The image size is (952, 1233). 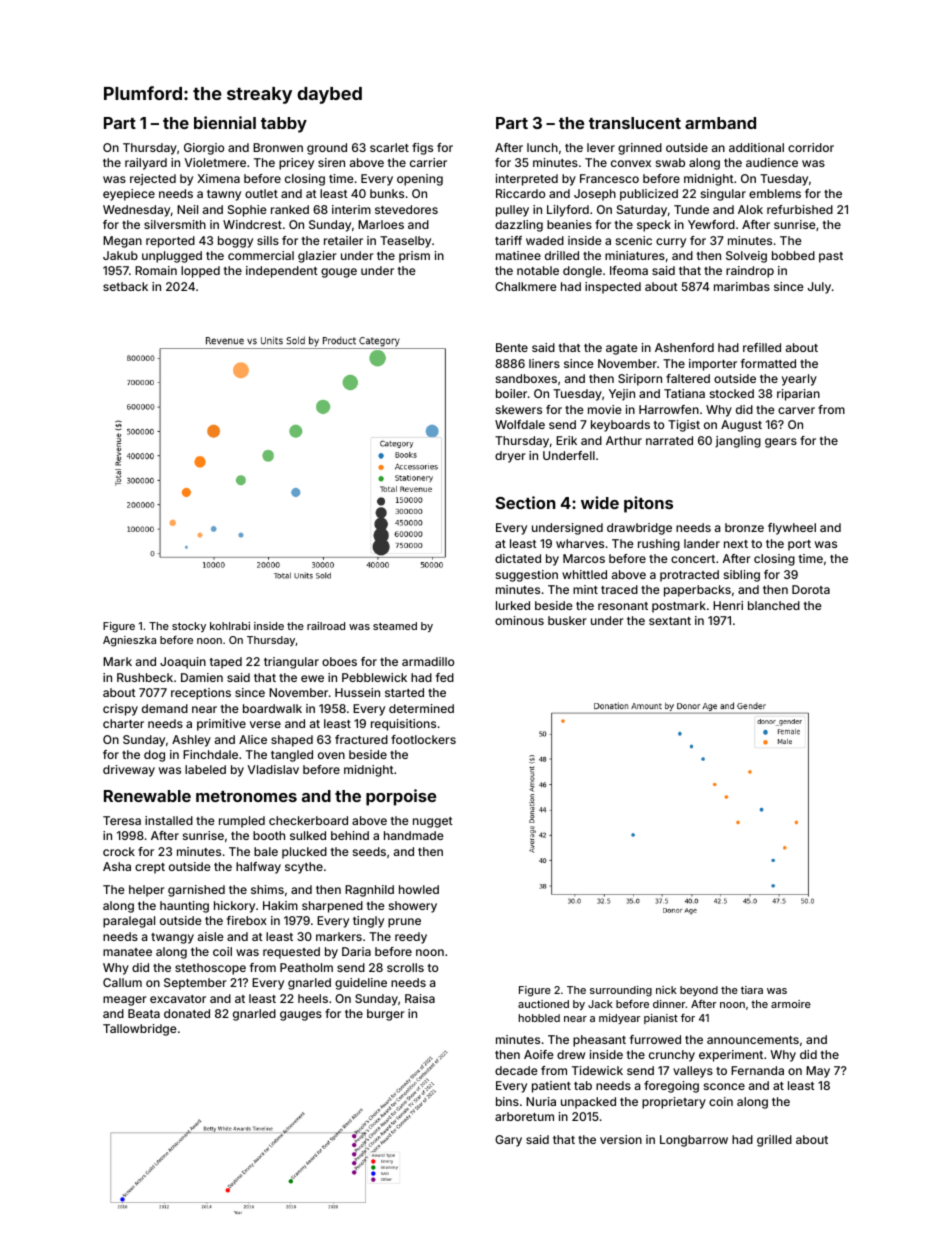 What do you see at coordinates (339, 273) in the page?
I see `gouge` at bounding box center [339, 273].
